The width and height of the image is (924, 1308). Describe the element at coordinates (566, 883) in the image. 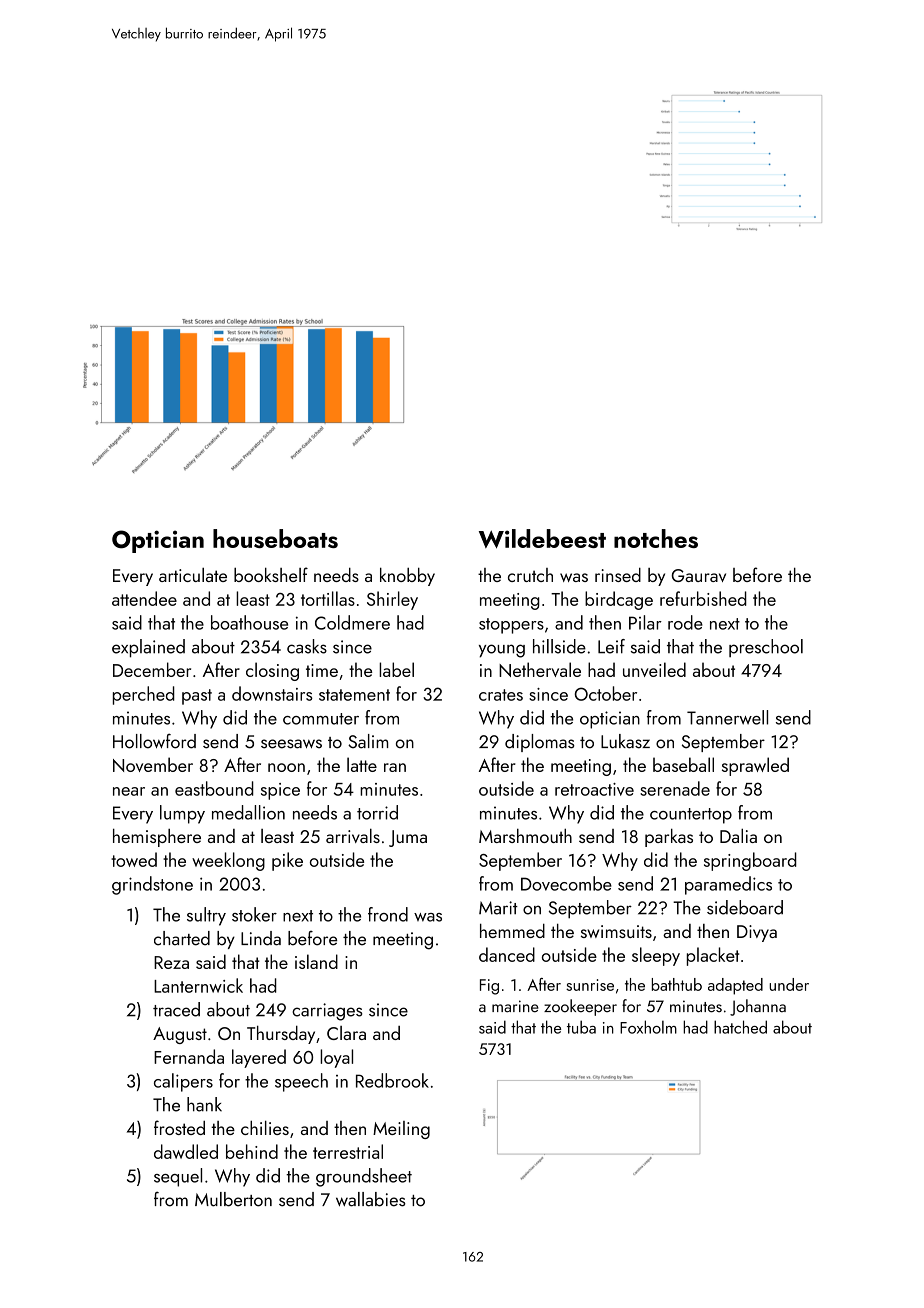

I see `Dovecombe` at that location.
